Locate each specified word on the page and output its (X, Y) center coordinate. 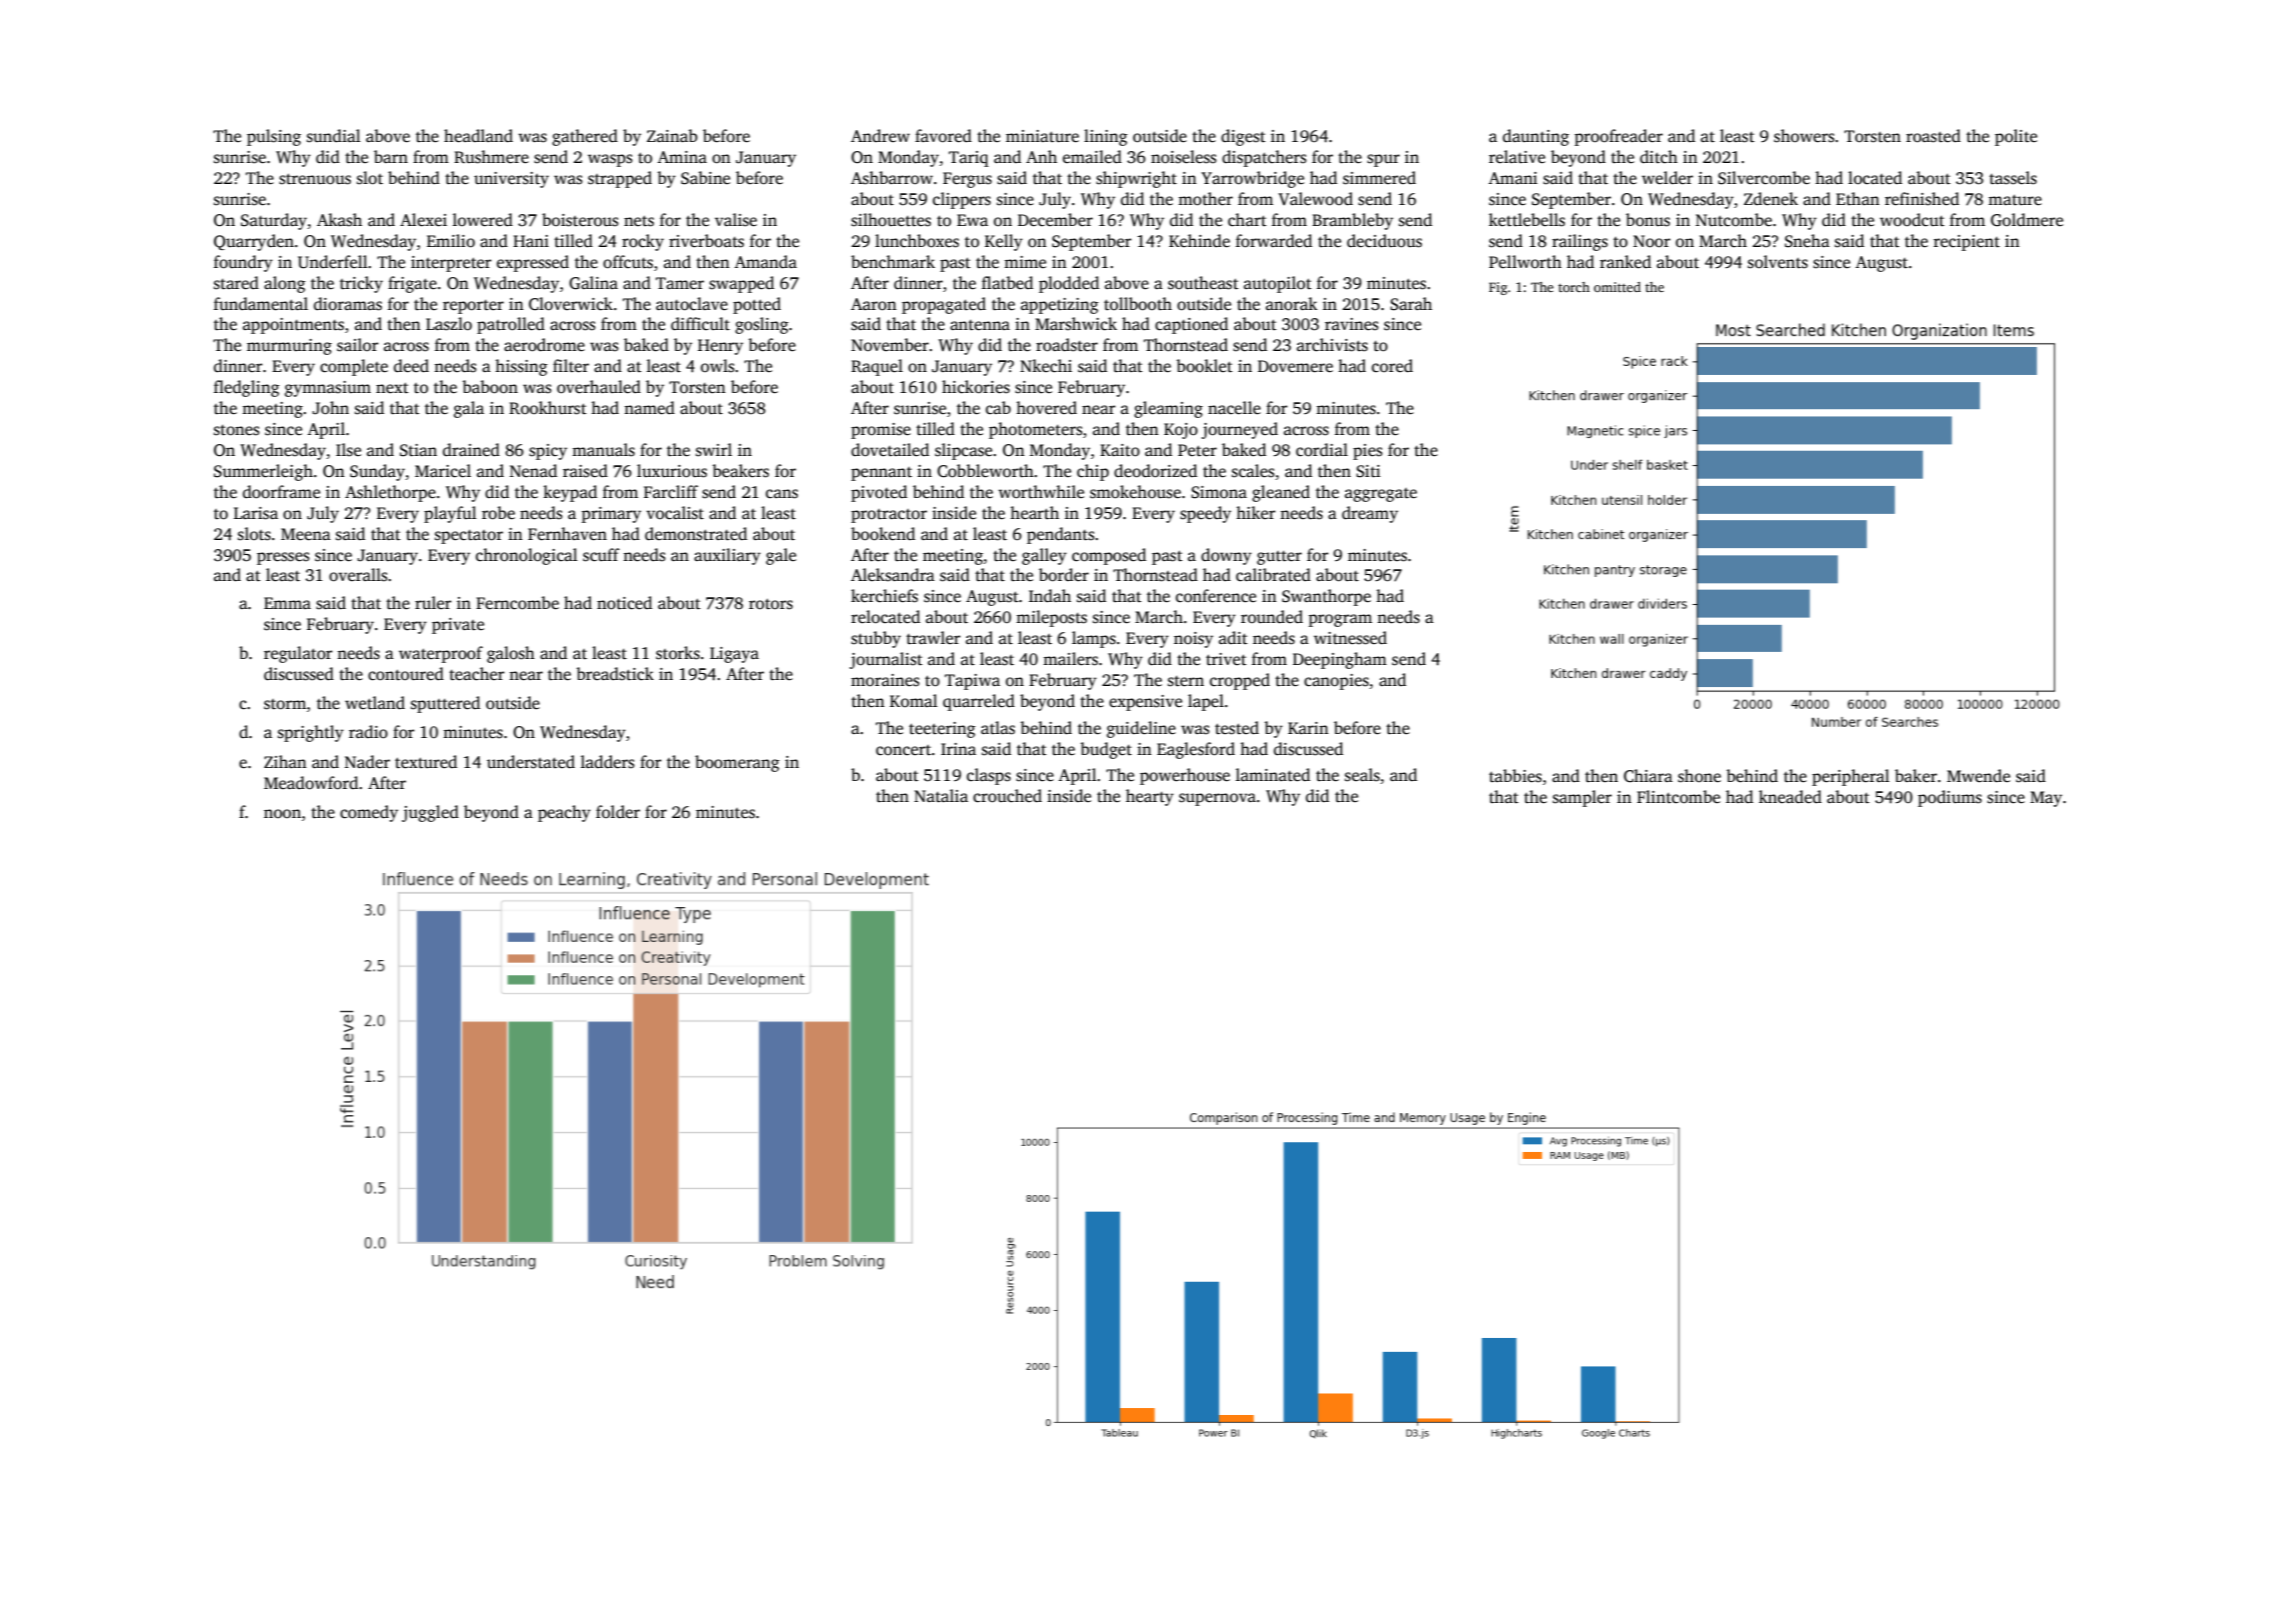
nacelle (1234, 408)
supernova (1217, 799)
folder (618, 812)
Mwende (1978, 776)
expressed (533, 263)
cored (1392, 366)
